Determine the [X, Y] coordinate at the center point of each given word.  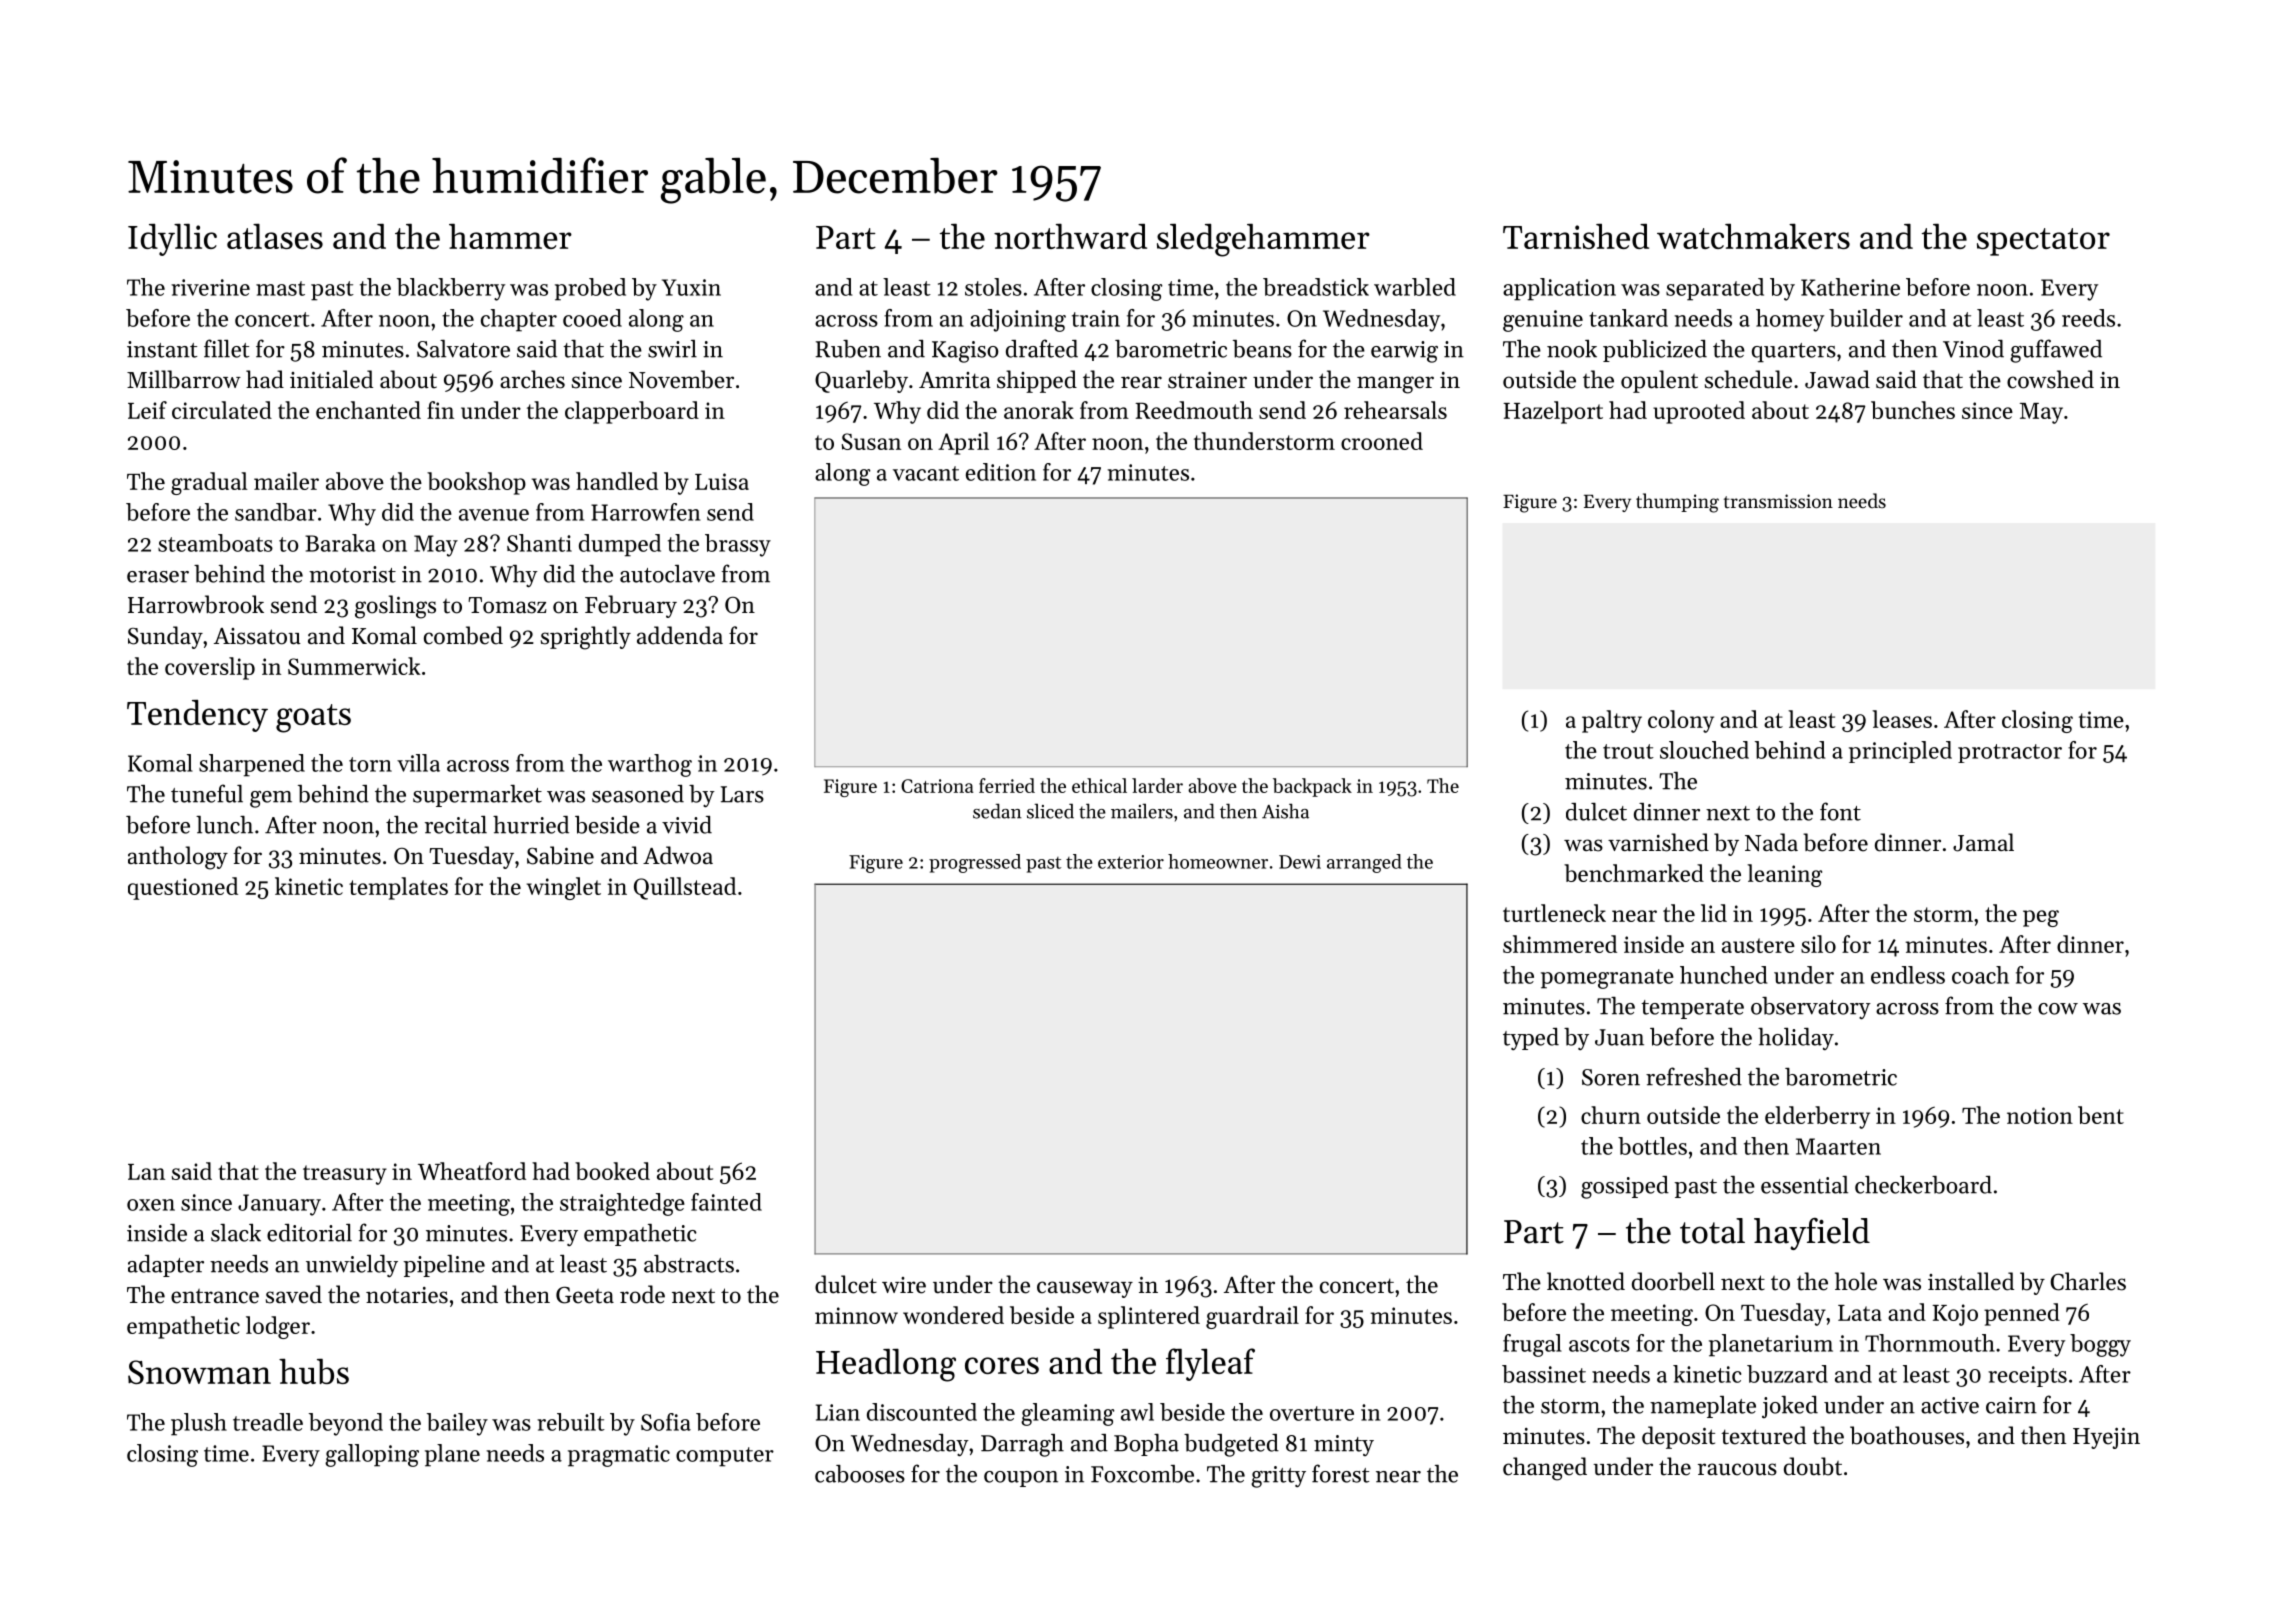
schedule [1748, 379]
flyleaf [1210, 1364]
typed [1531, 1039]
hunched [1723, 975]
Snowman [199, 1372]
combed [463, 635]
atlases [275, 236]
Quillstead [685, 888]
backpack [1312, 787]
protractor [2010, 753]
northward [1070, 236]
